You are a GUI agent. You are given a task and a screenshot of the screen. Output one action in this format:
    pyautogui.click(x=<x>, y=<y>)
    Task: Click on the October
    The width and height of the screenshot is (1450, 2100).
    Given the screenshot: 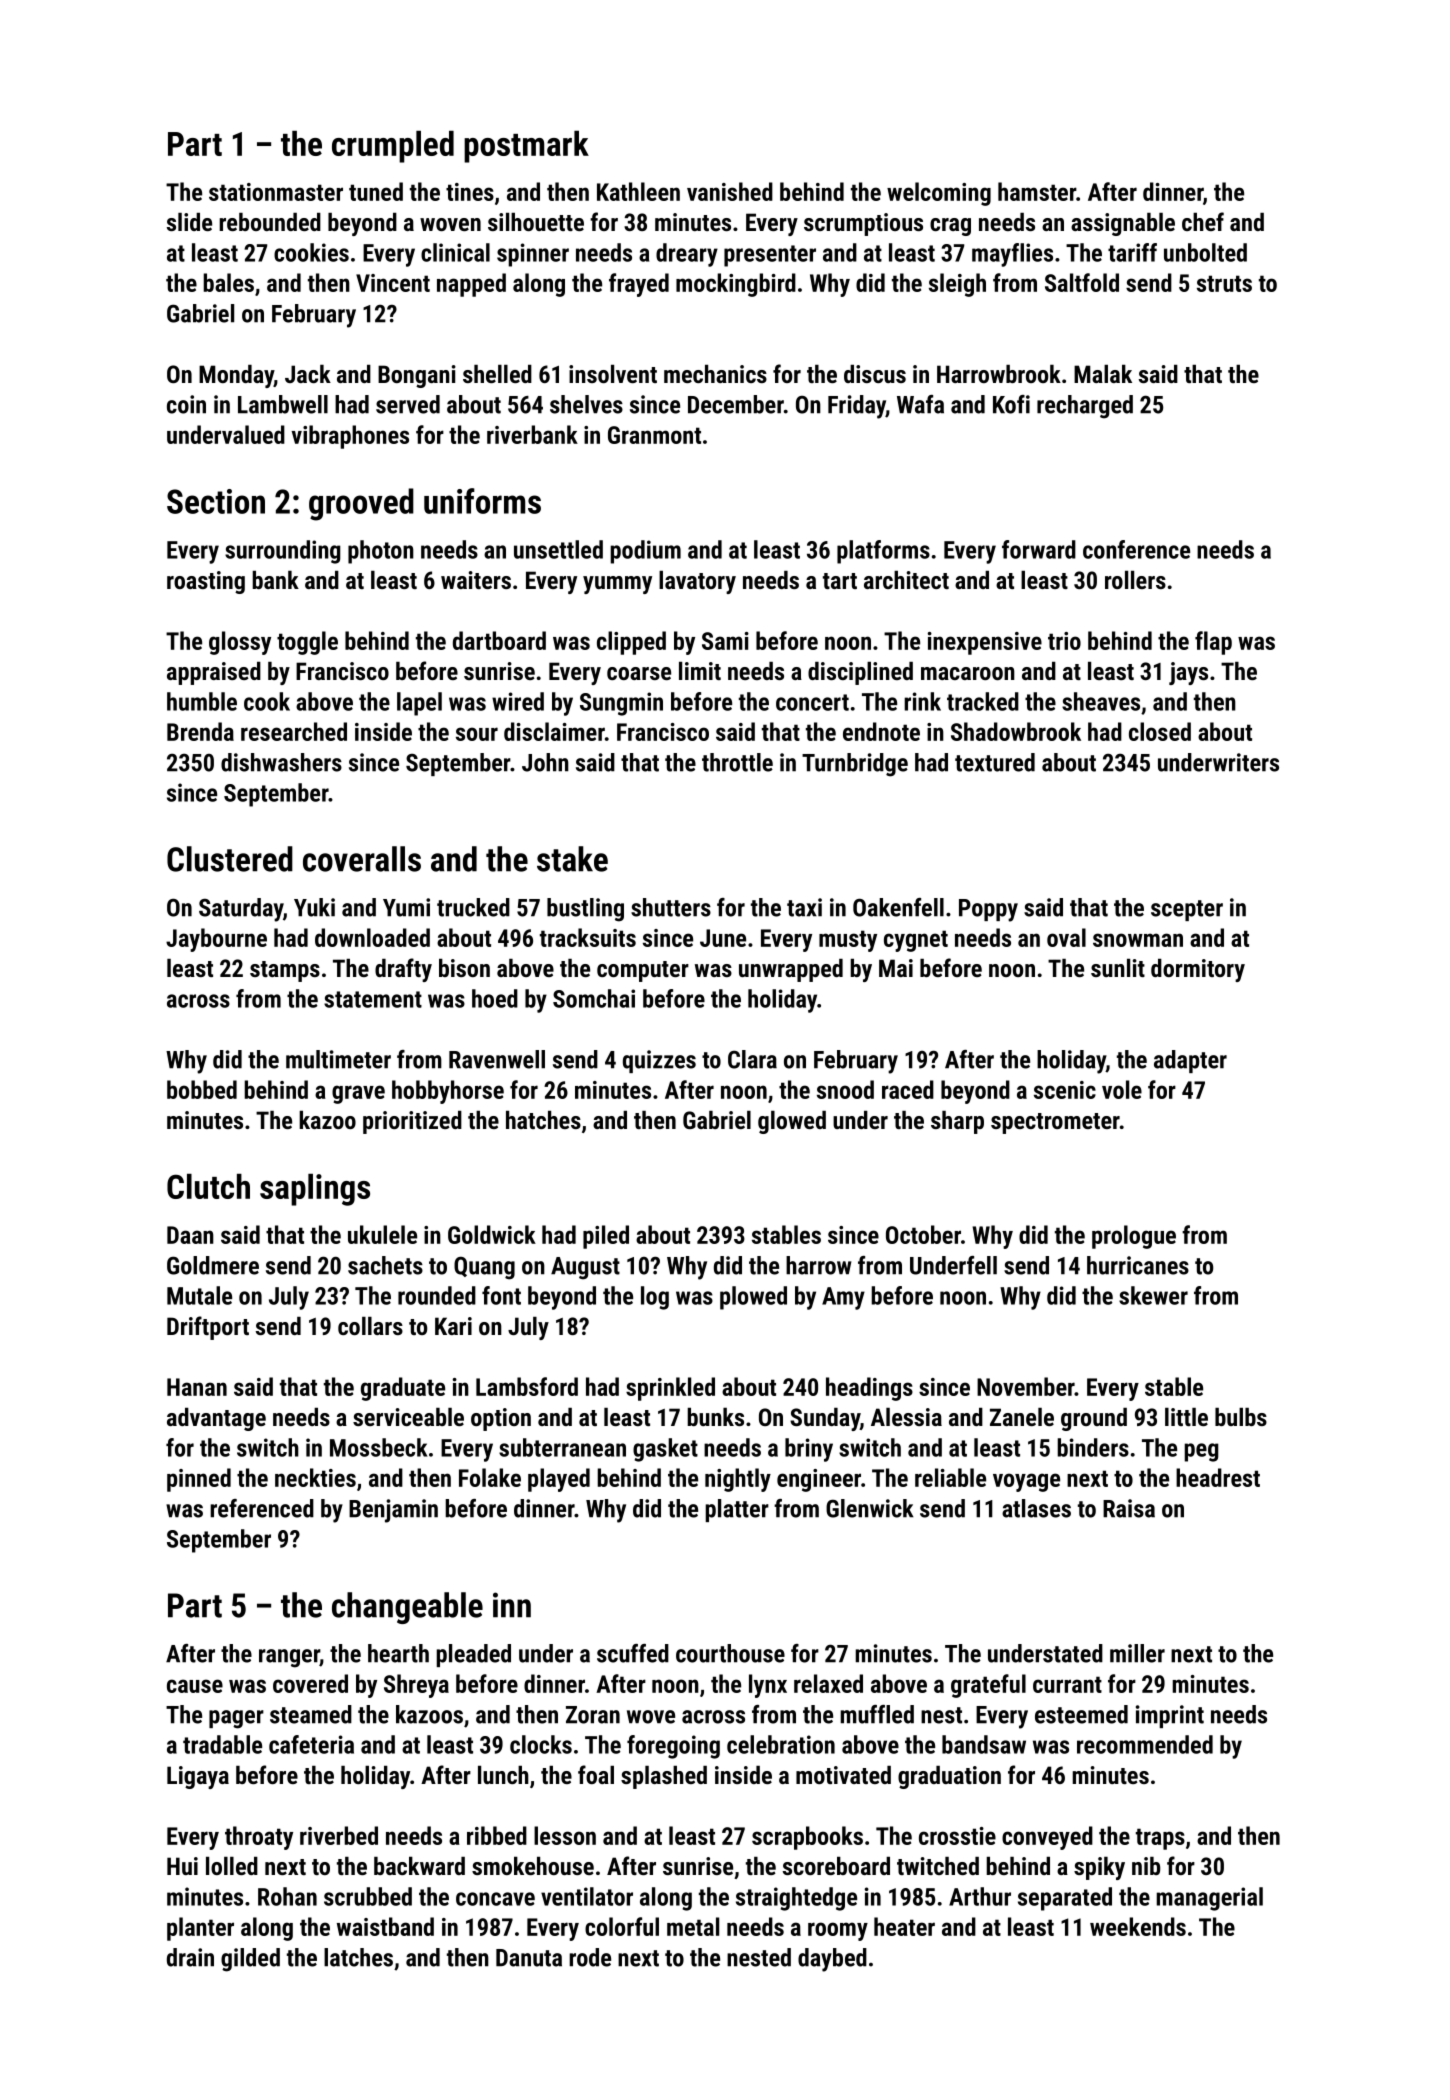 What is the action you would take?
    pyautogui.click(x=923, y=1234)
